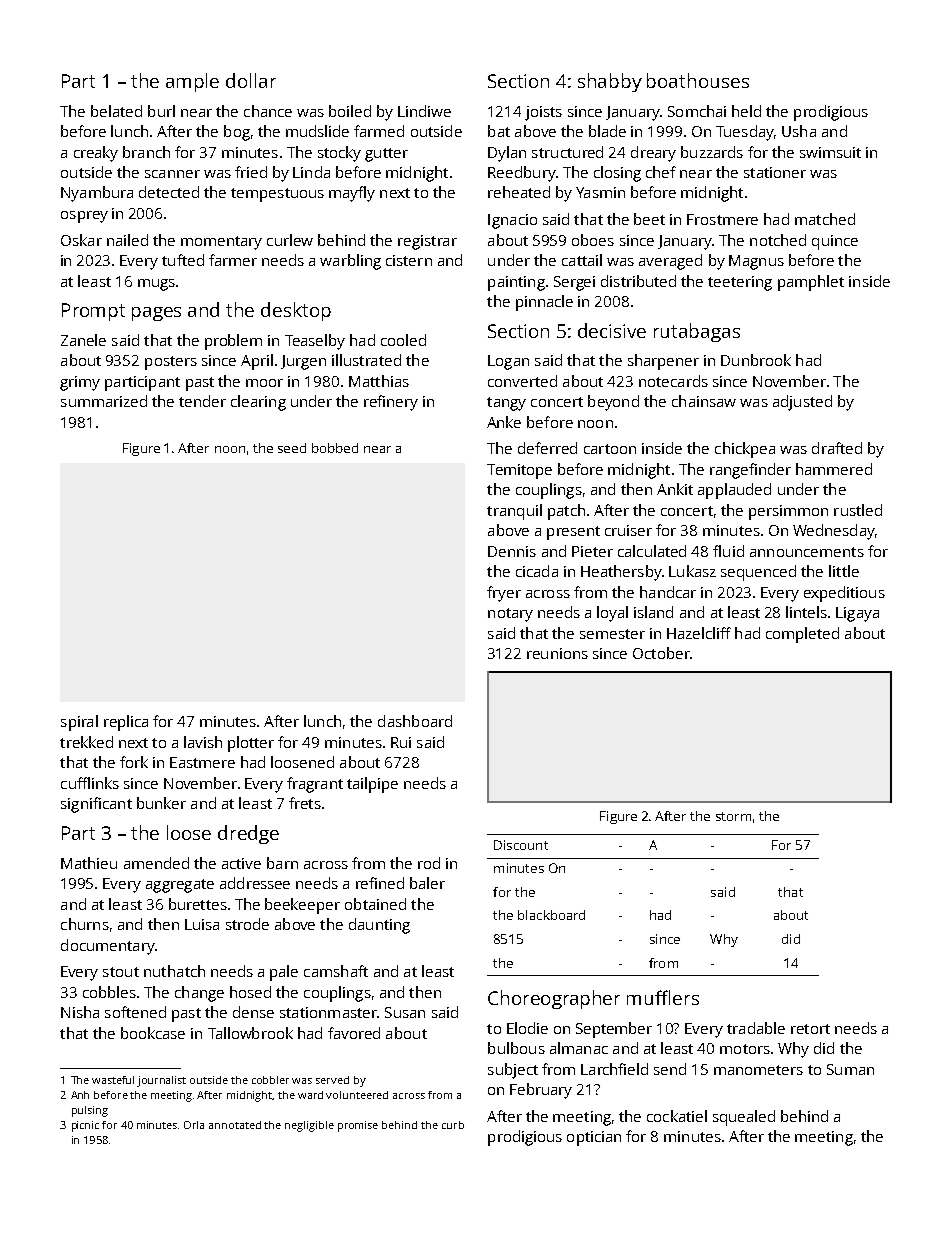 The width and height of the image is (952, 1233). I want to click on daunting, so click(379, 926).
